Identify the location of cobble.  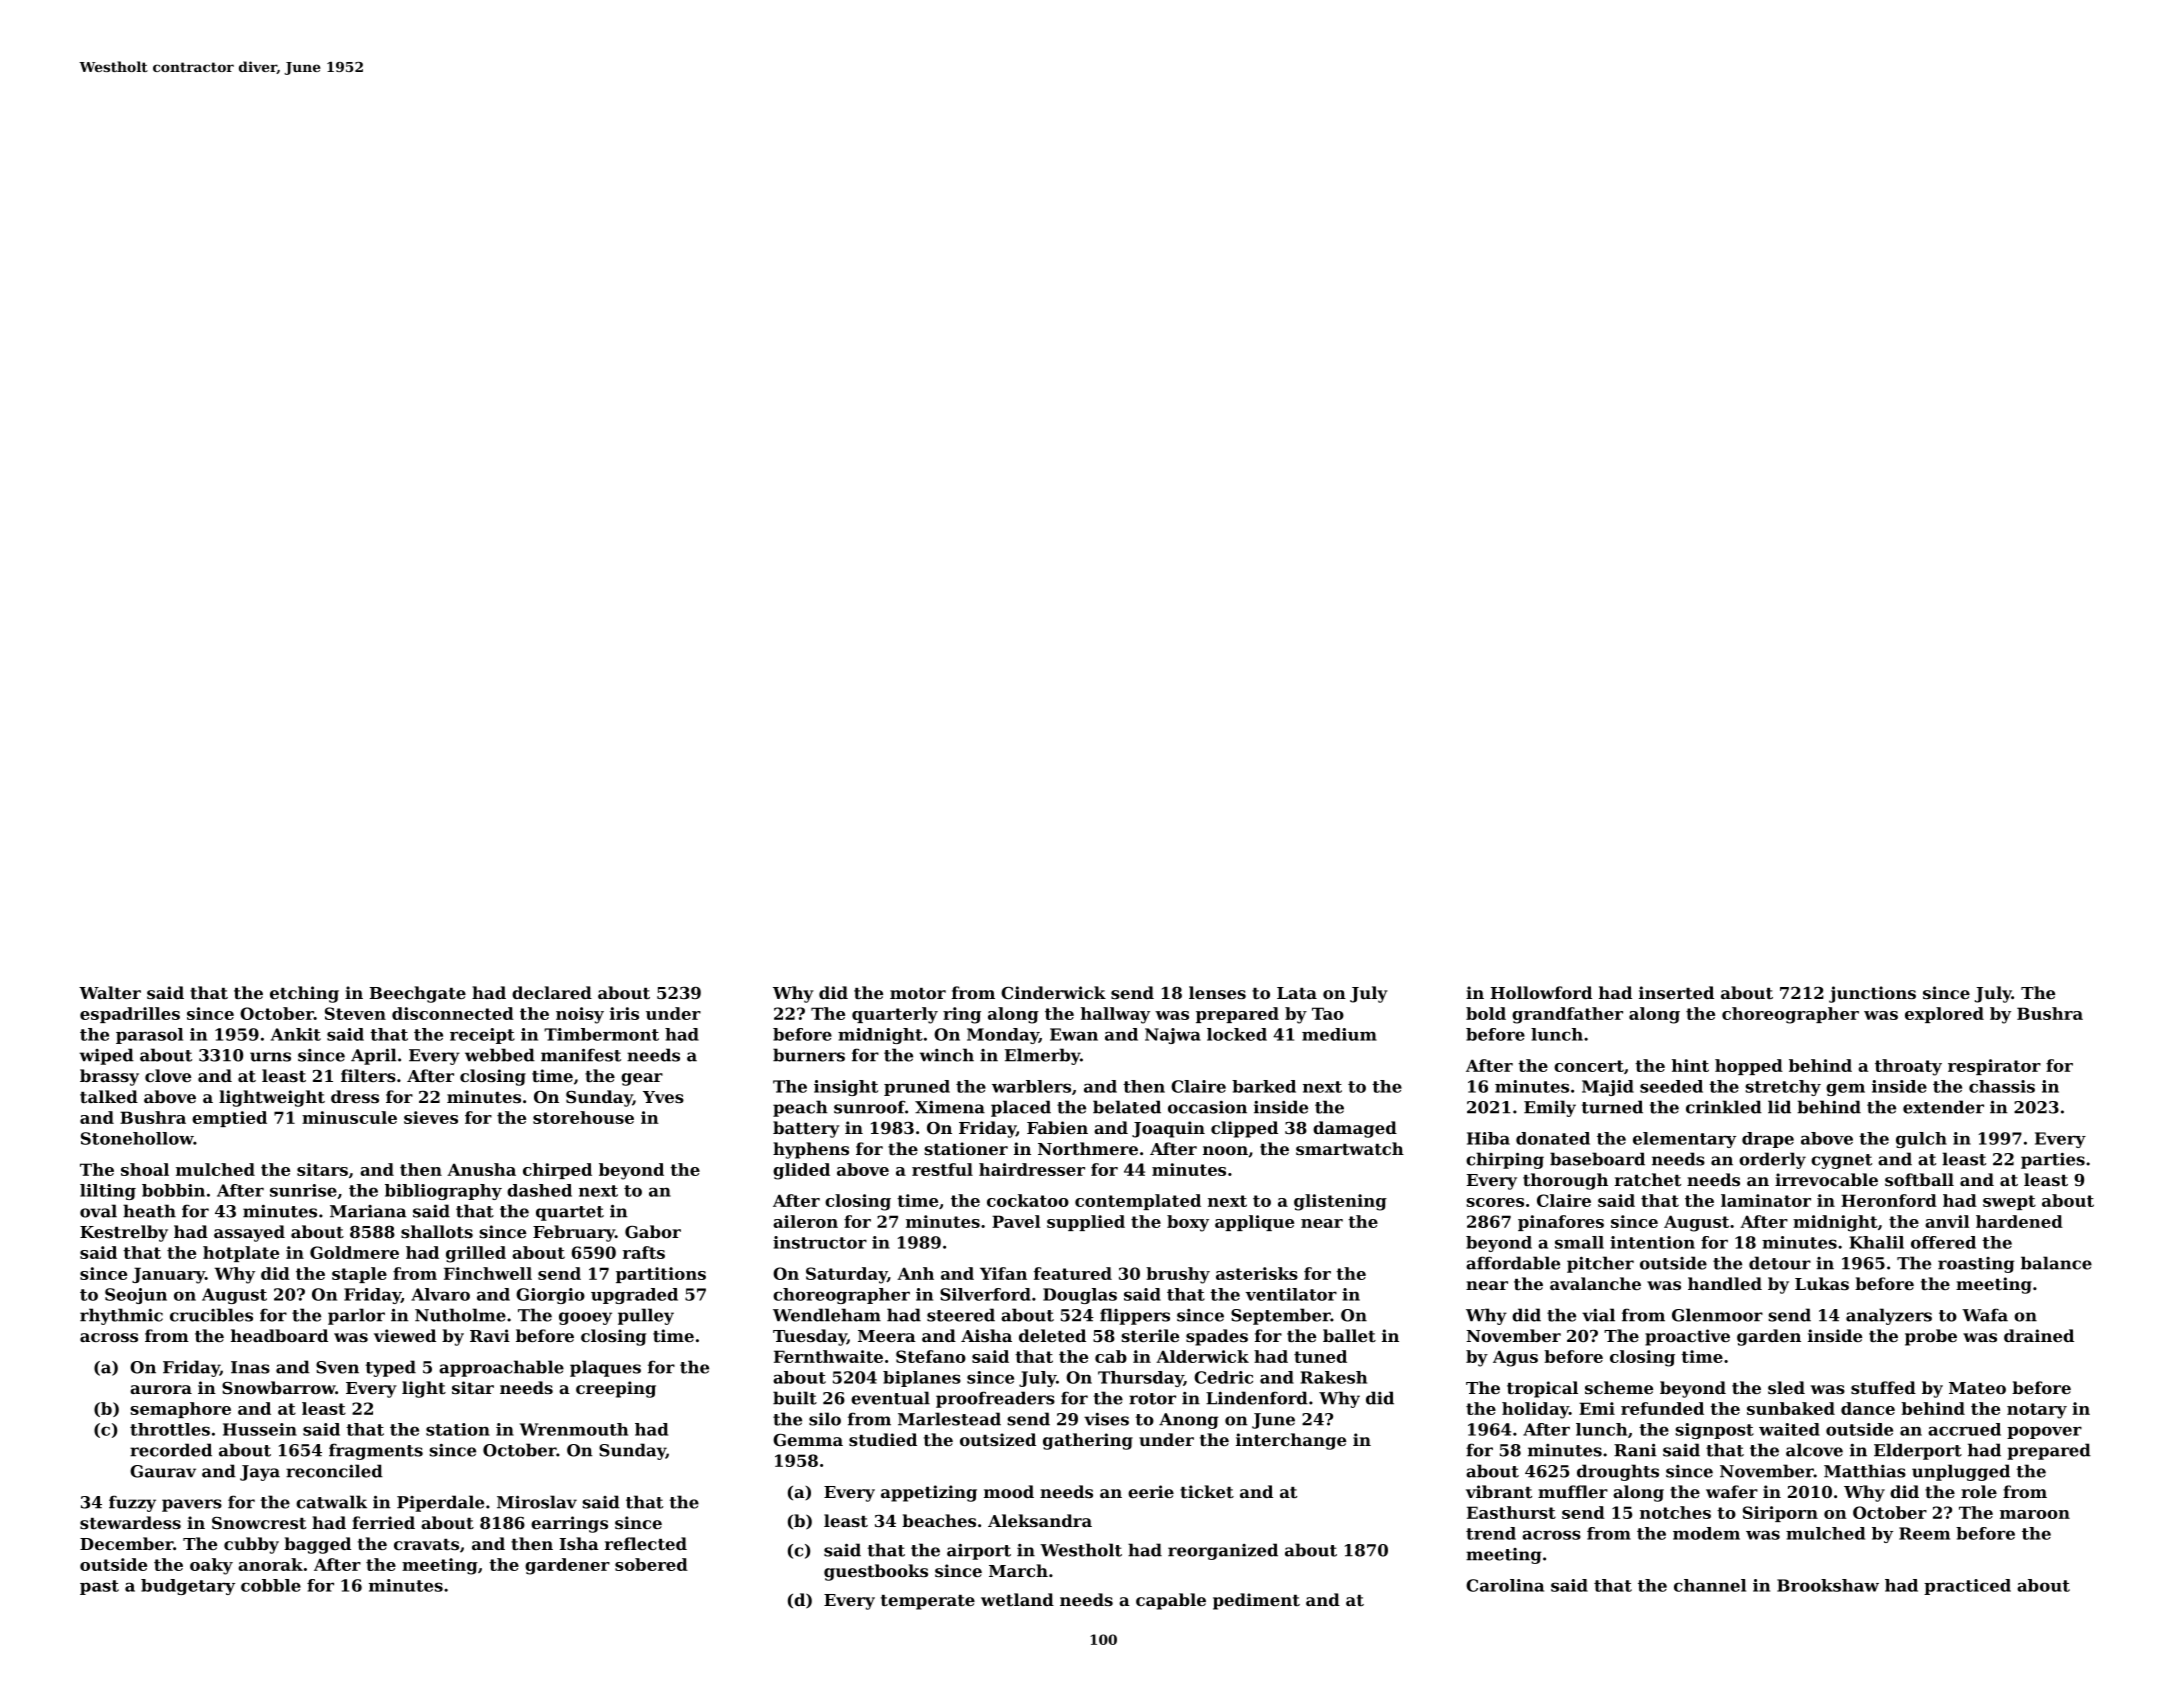
(271, 1585).
